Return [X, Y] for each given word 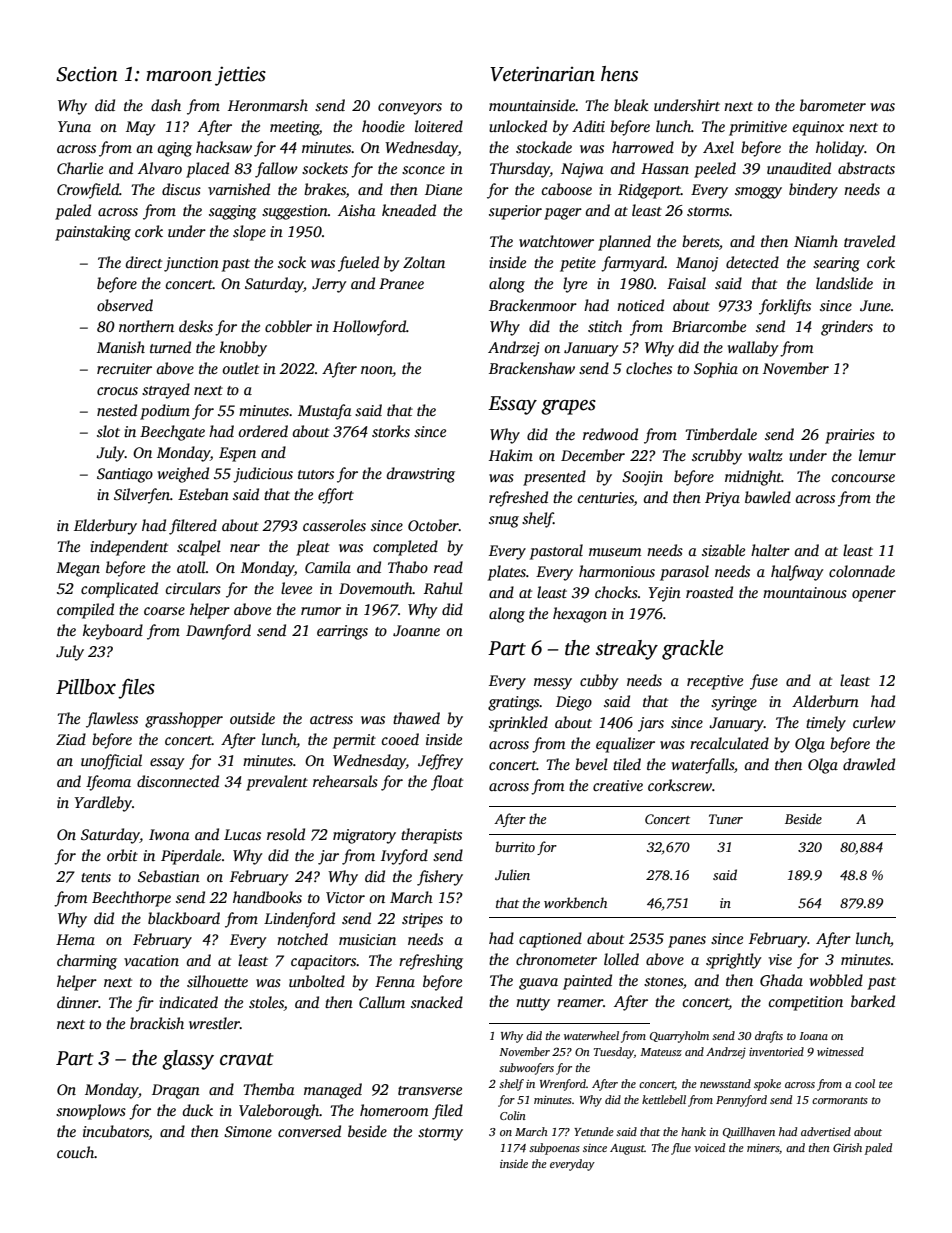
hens [619, 74]
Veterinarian [542, 74]
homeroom [394, 1110]
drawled [869, 764]
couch [76, 1152]
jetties [240, 76]
